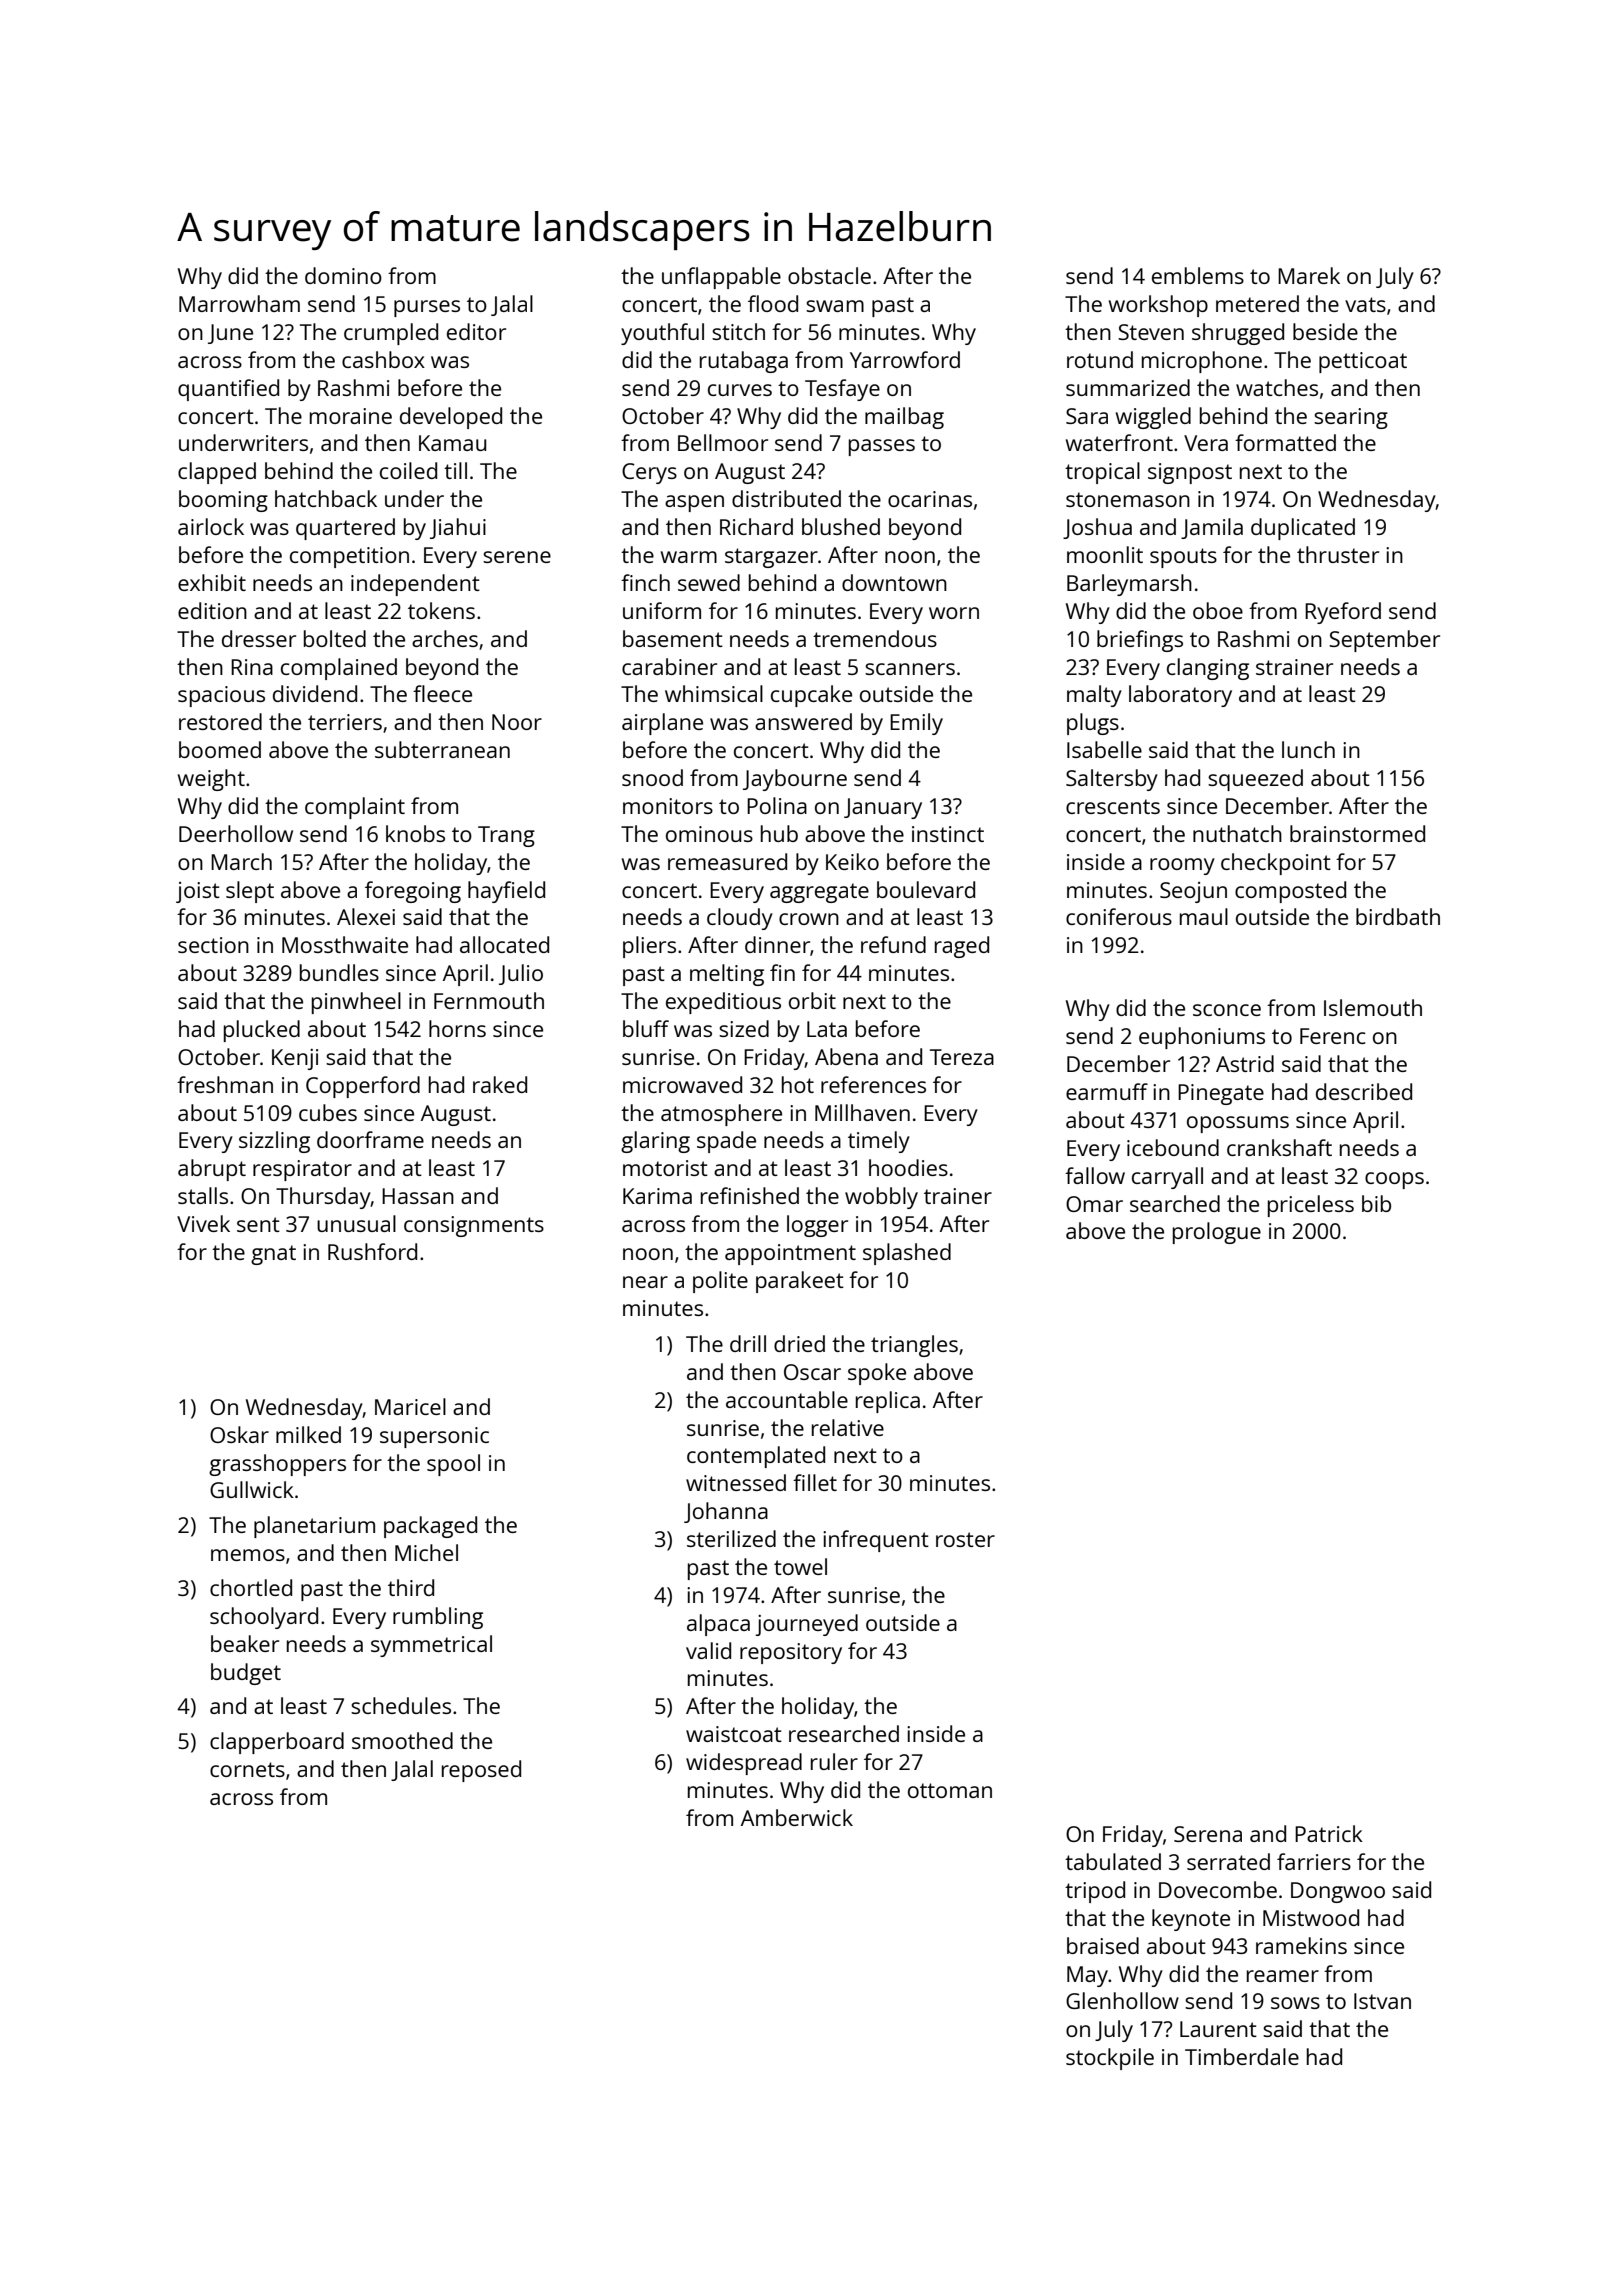  I want to click on Marek, so click(1309, 275).
